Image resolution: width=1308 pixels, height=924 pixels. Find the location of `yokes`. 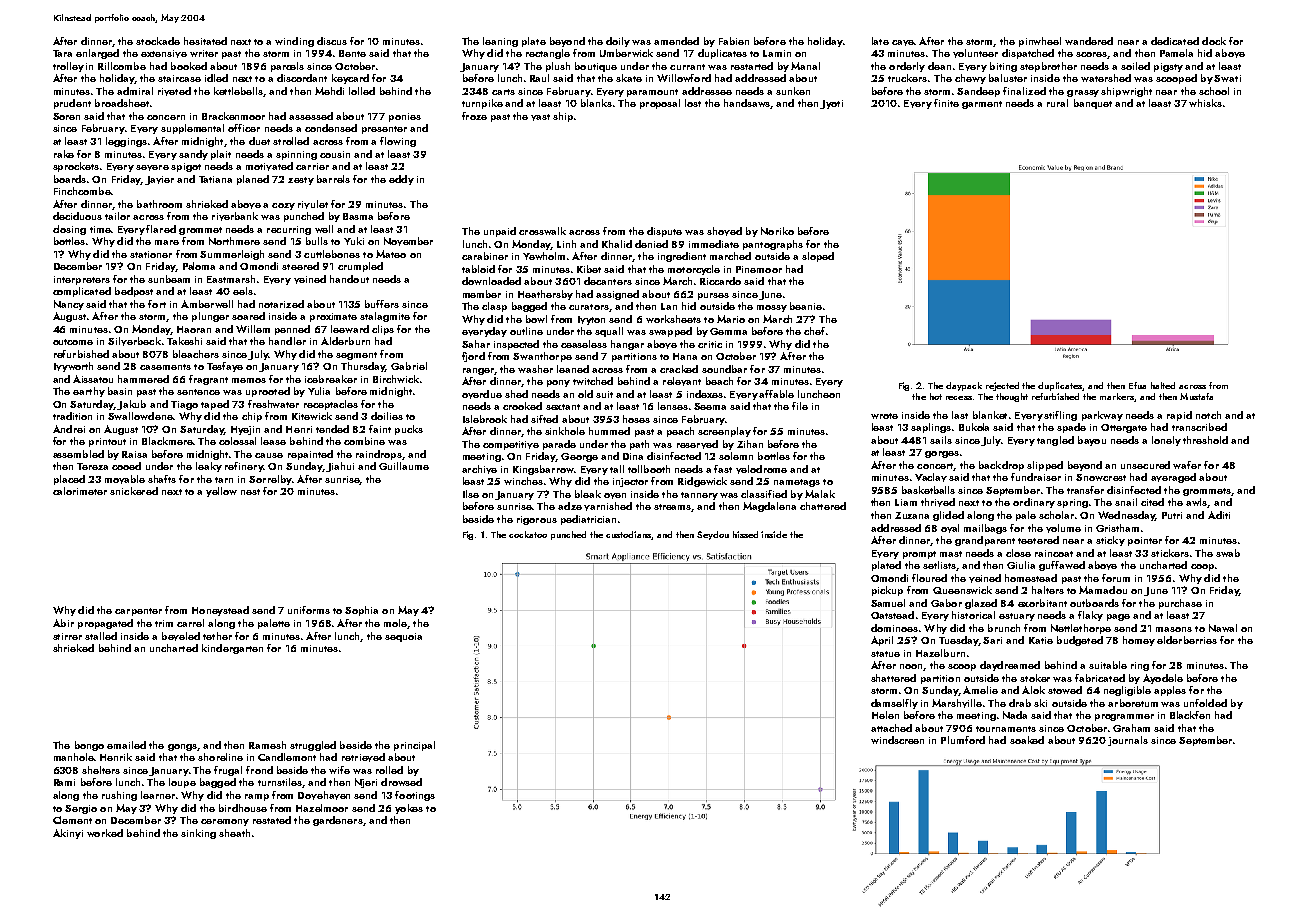

yokes is located at coordinates (409, 809).
